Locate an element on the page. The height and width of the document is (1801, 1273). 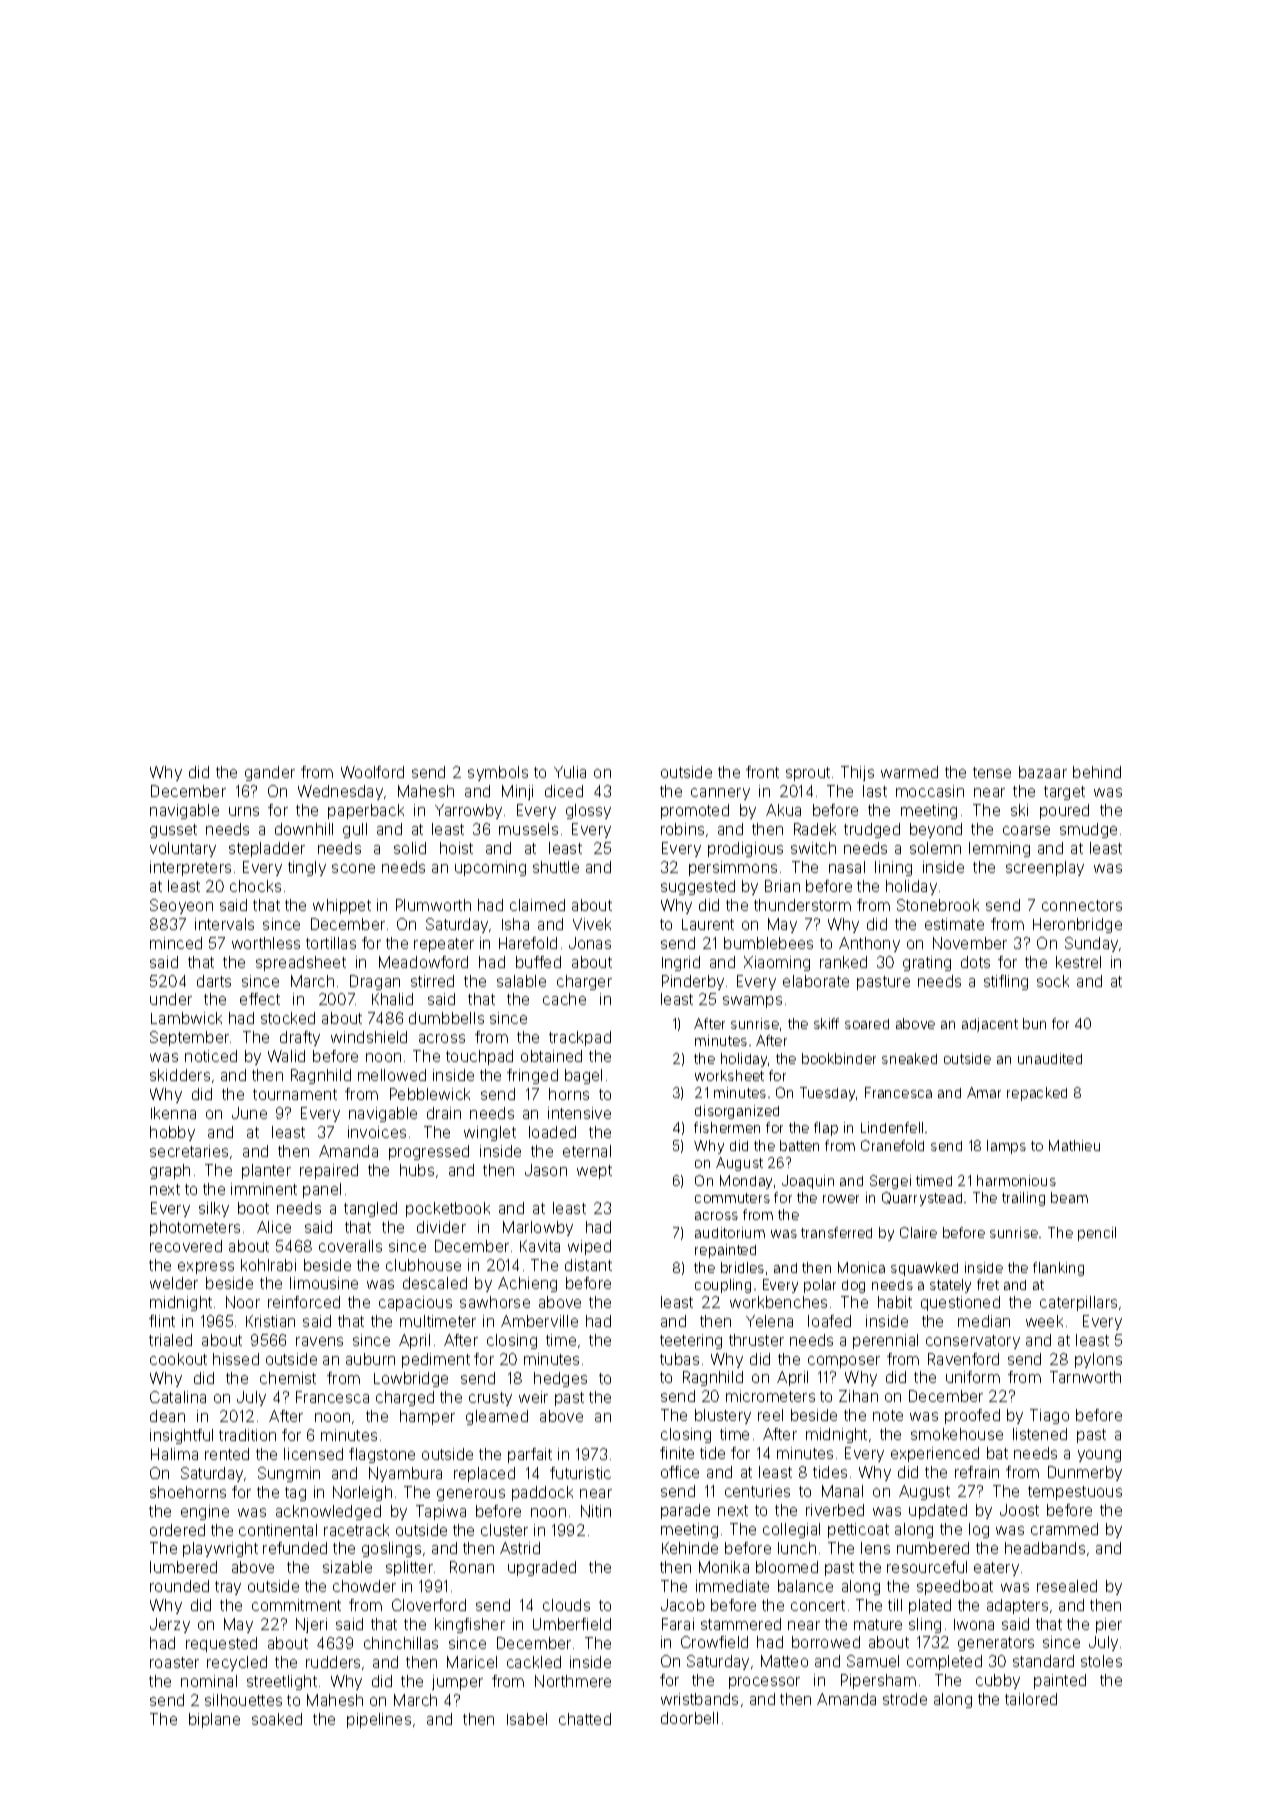
swamps is located at coordinates (752, 1002).
